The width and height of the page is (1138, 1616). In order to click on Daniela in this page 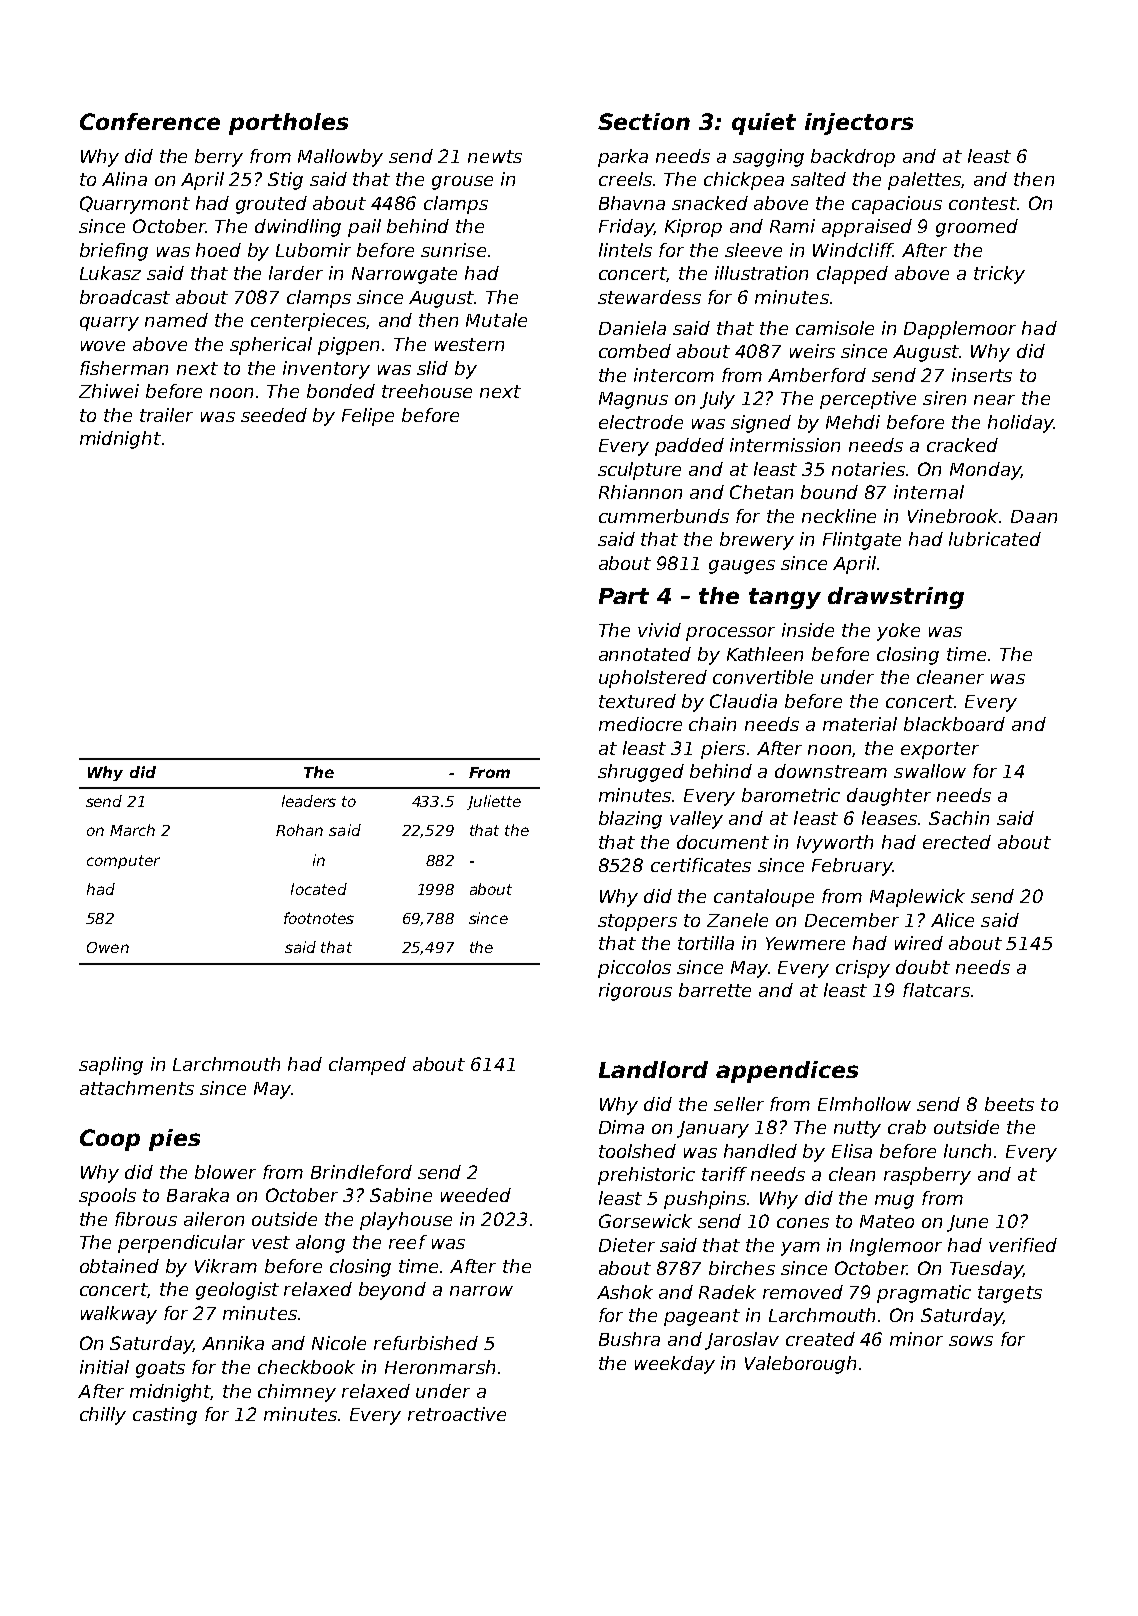, I will do `click(632, 328)`.
